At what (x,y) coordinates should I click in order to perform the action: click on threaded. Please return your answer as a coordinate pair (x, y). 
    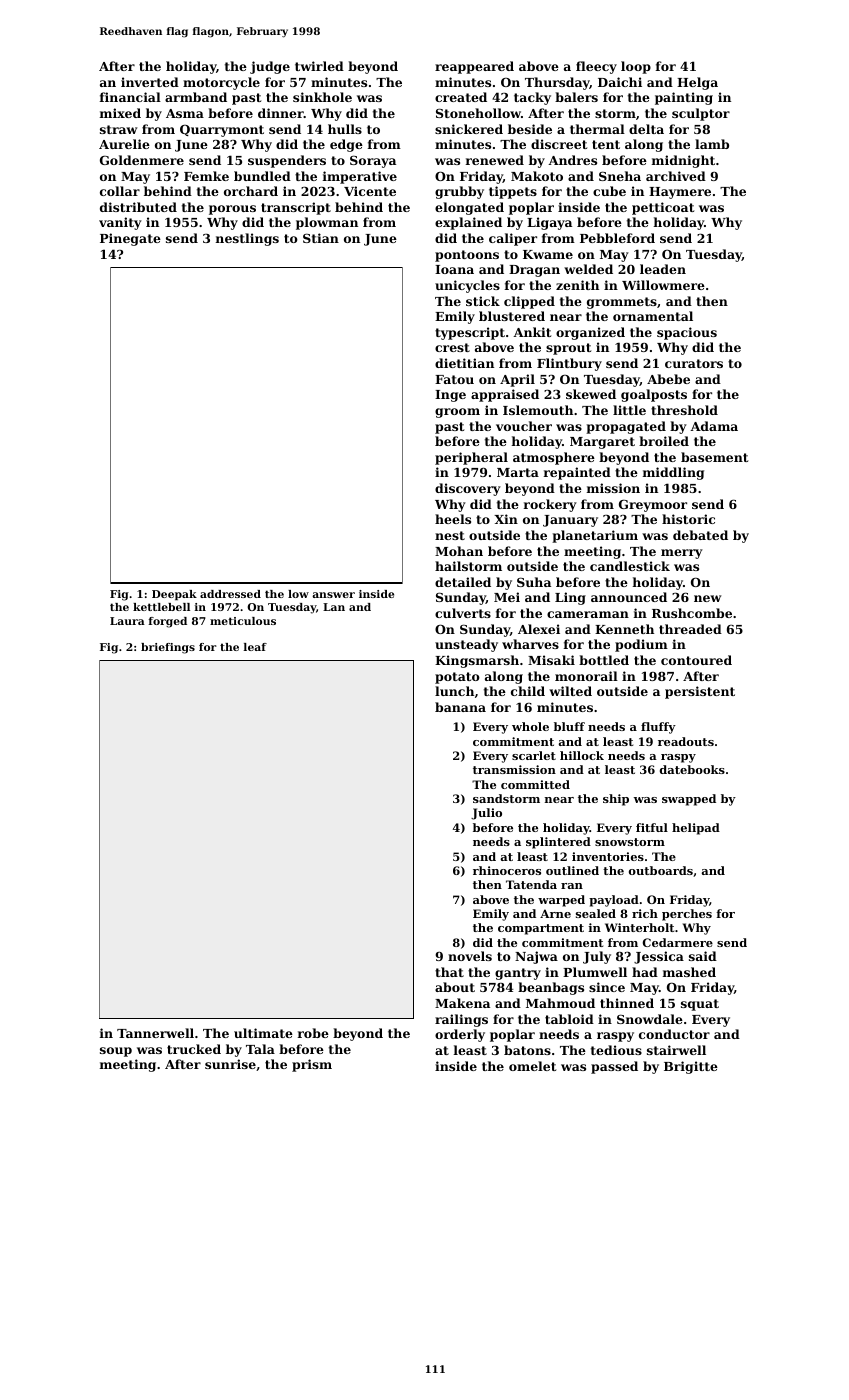
    Looking at the image, I should click on (690, 629).
